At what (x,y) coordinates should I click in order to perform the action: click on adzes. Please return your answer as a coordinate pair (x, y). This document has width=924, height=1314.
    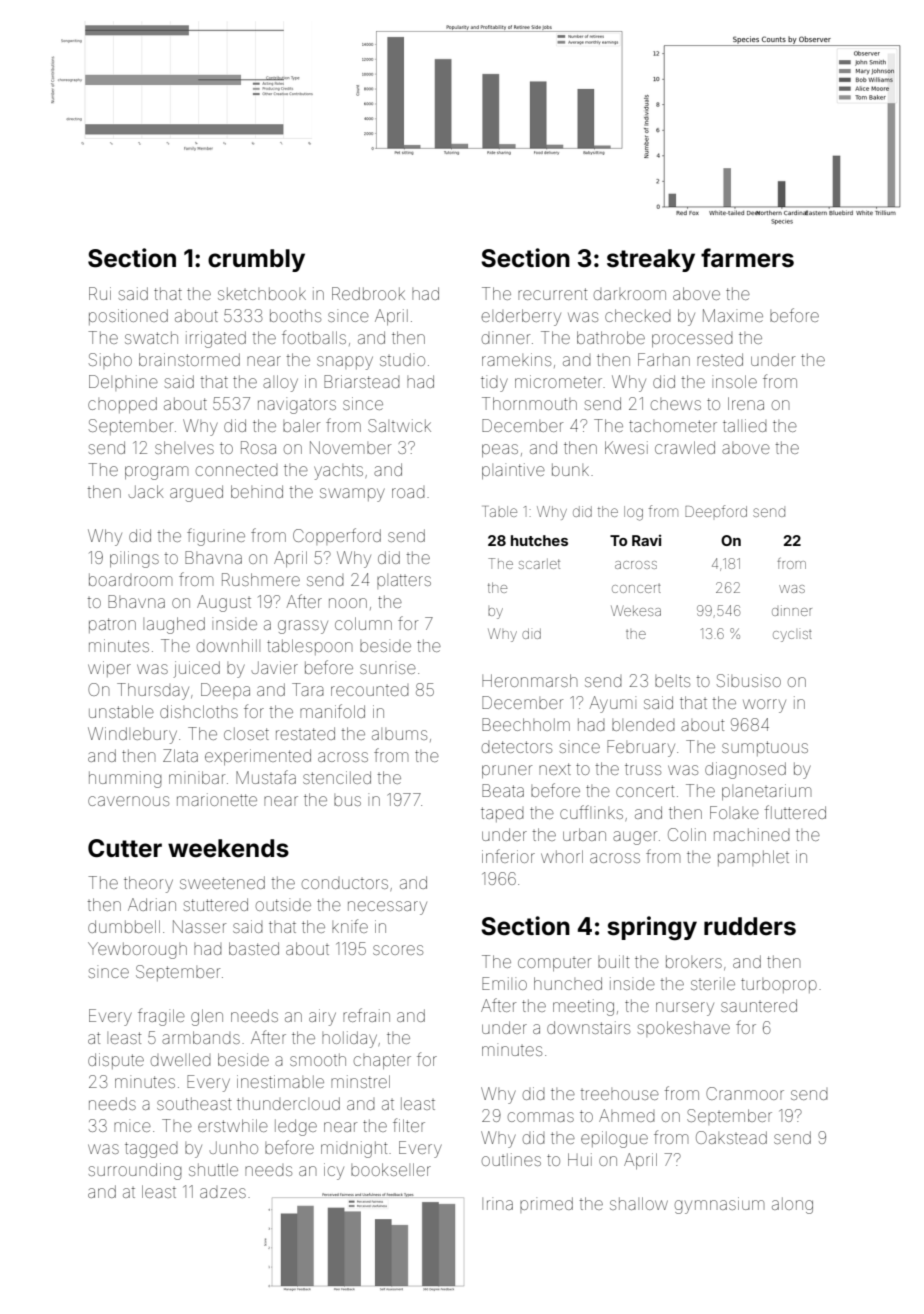
    Looking at the image, I should click on (223, 1193).
